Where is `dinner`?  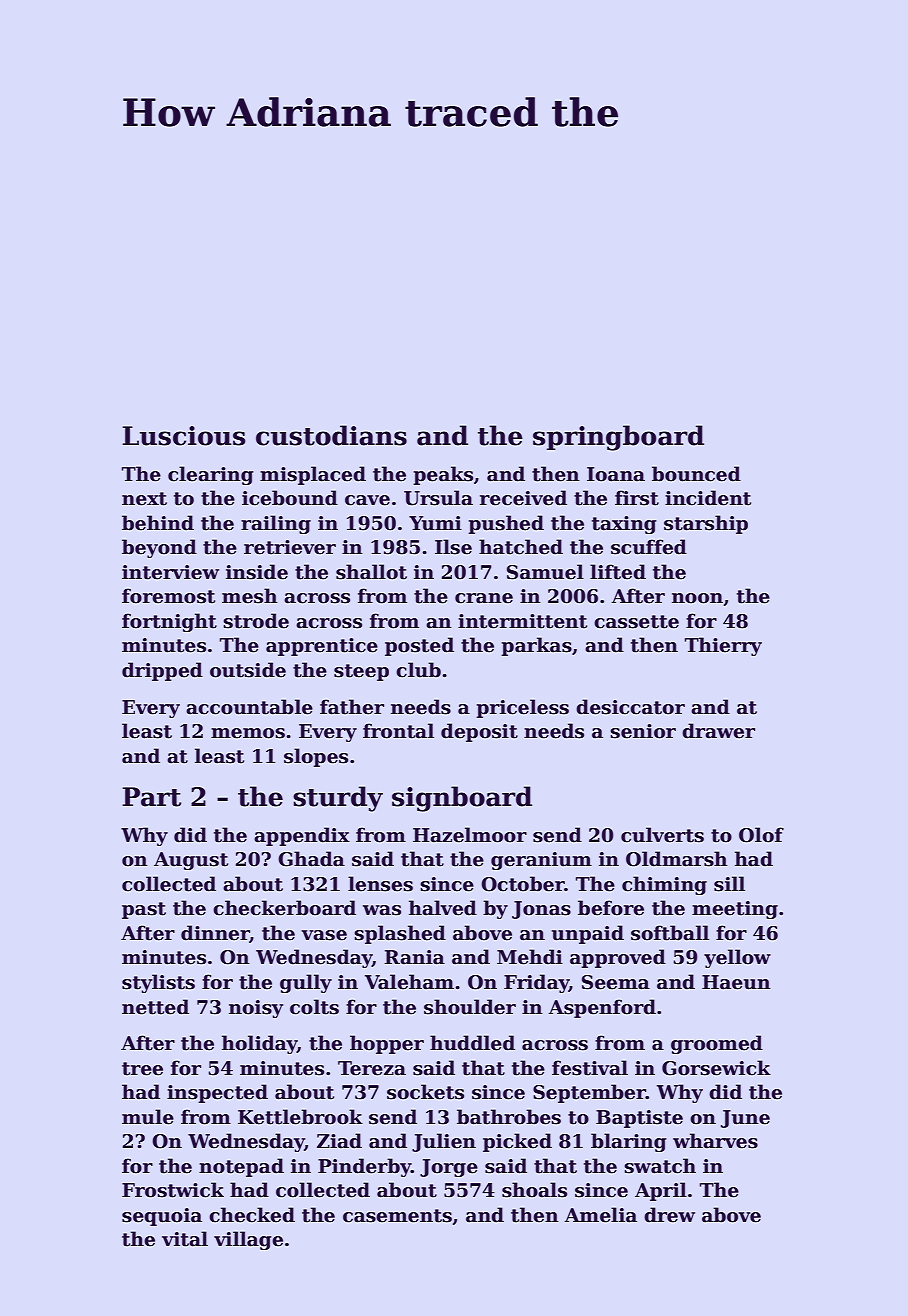 dinner is located at coordinates (215, 934).
